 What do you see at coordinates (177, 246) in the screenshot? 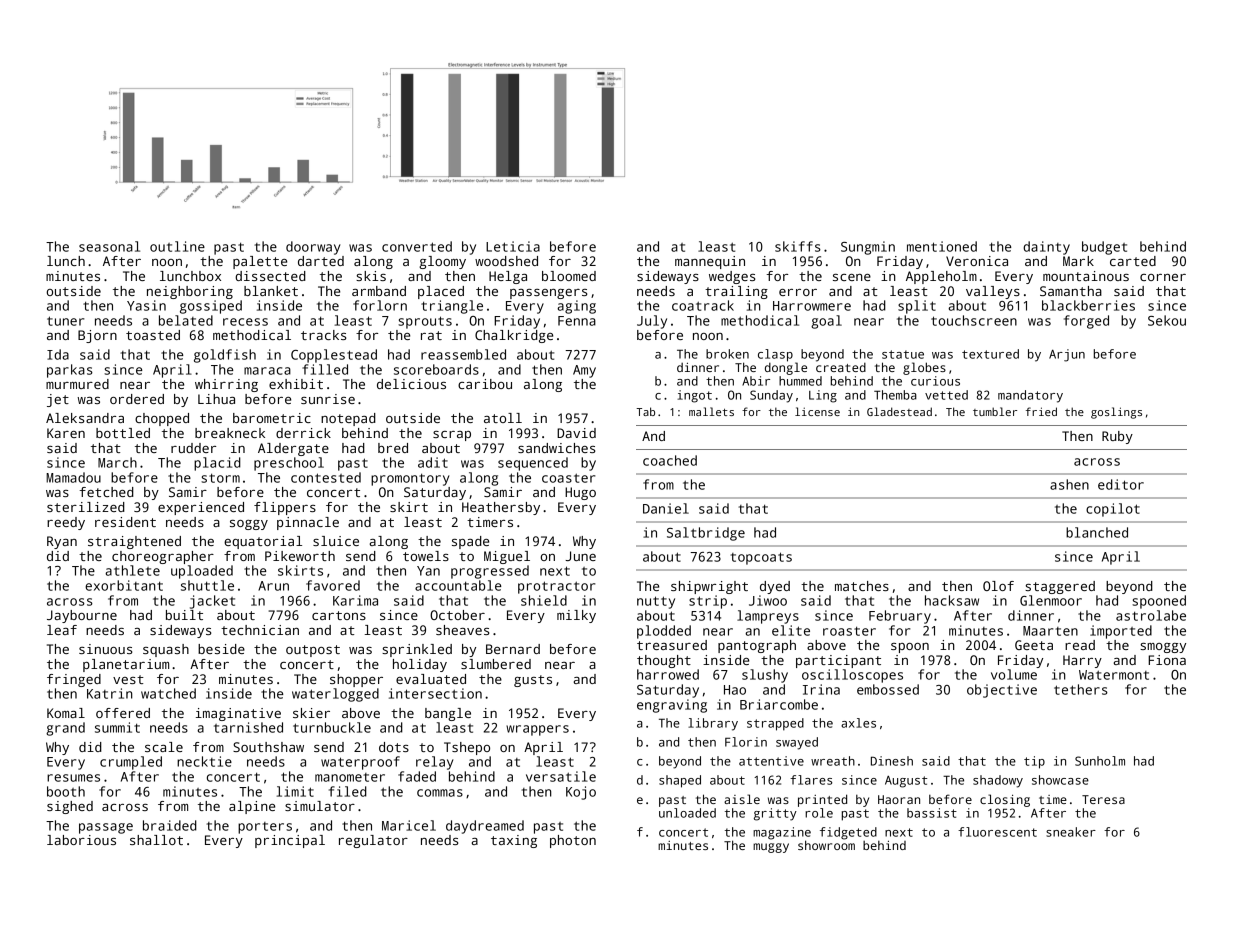
I see `outline` at bounding box center [177, 246].
